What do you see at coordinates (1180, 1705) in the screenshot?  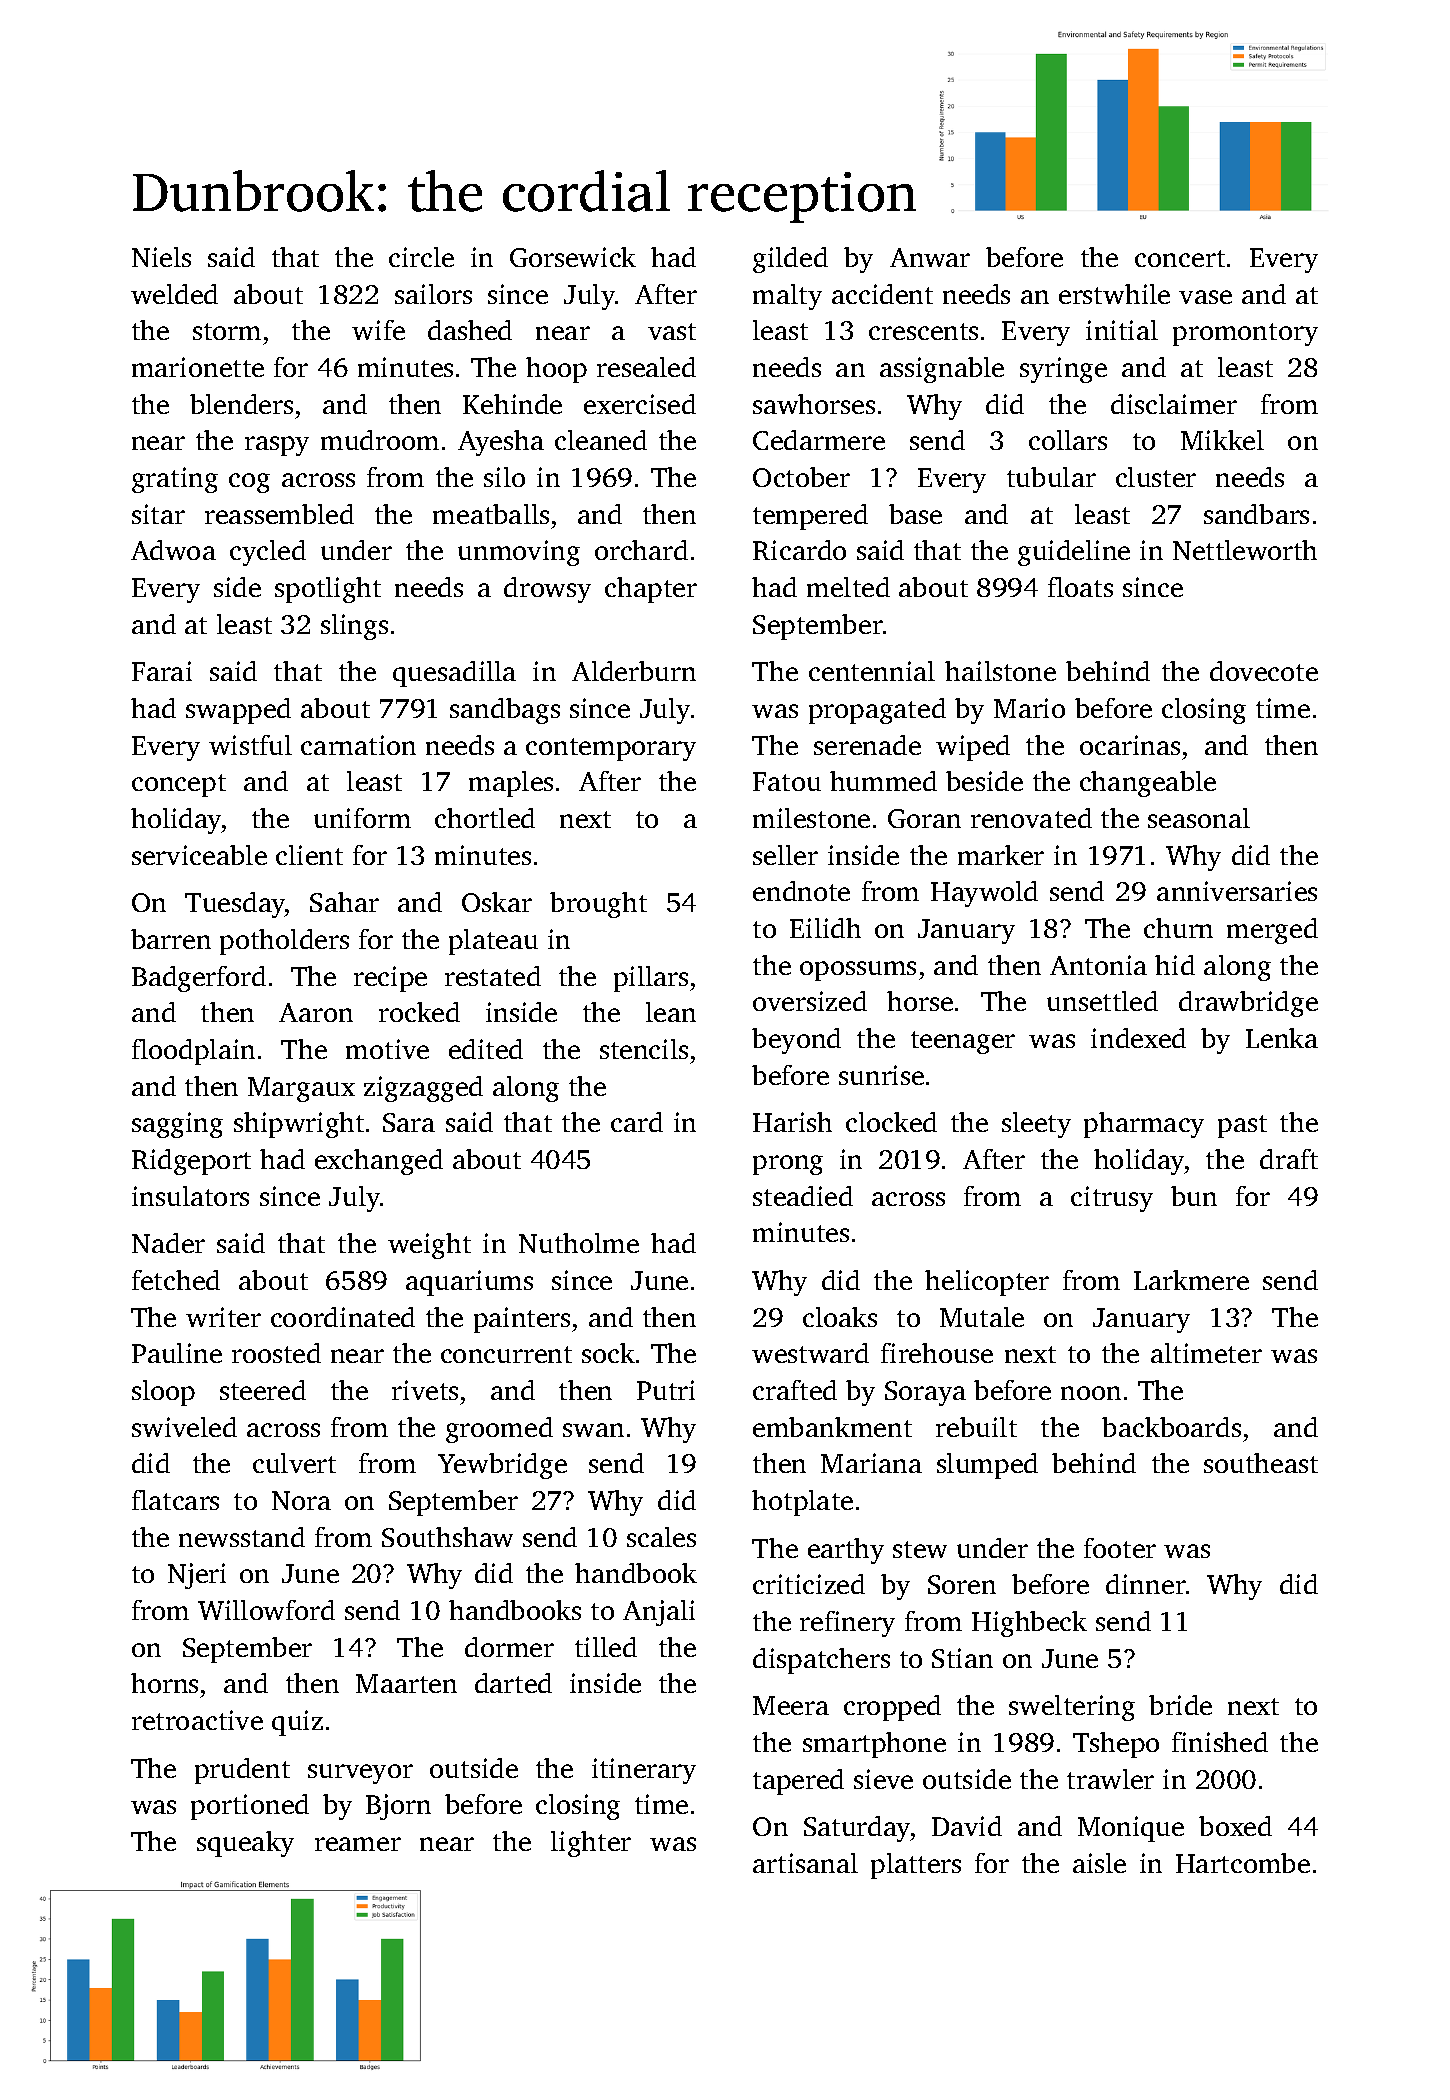 I see `bride` at bounding box center [1180, 1705].
